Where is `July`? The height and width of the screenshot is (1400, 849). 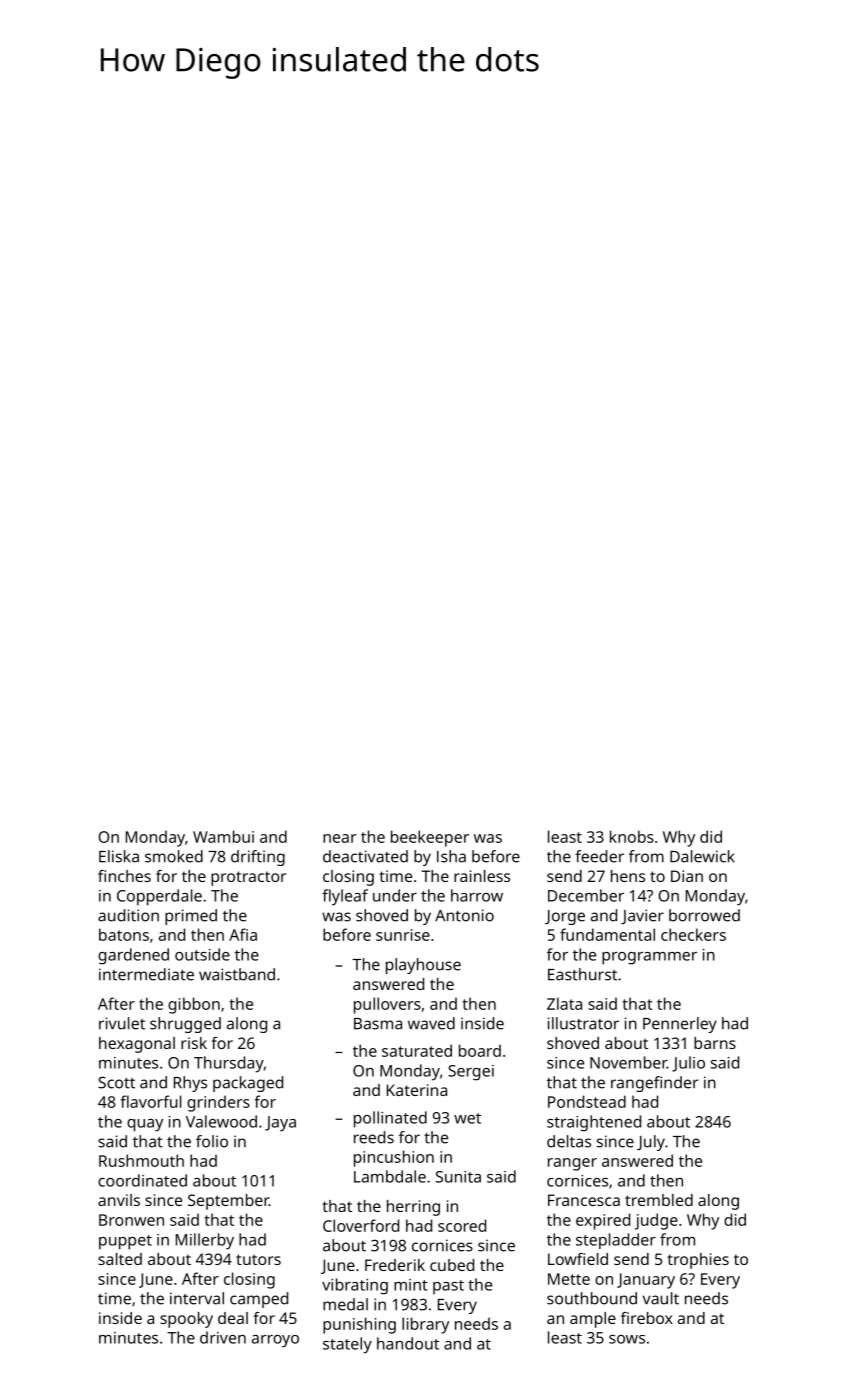
July is located at coordinates (651, 1143).
